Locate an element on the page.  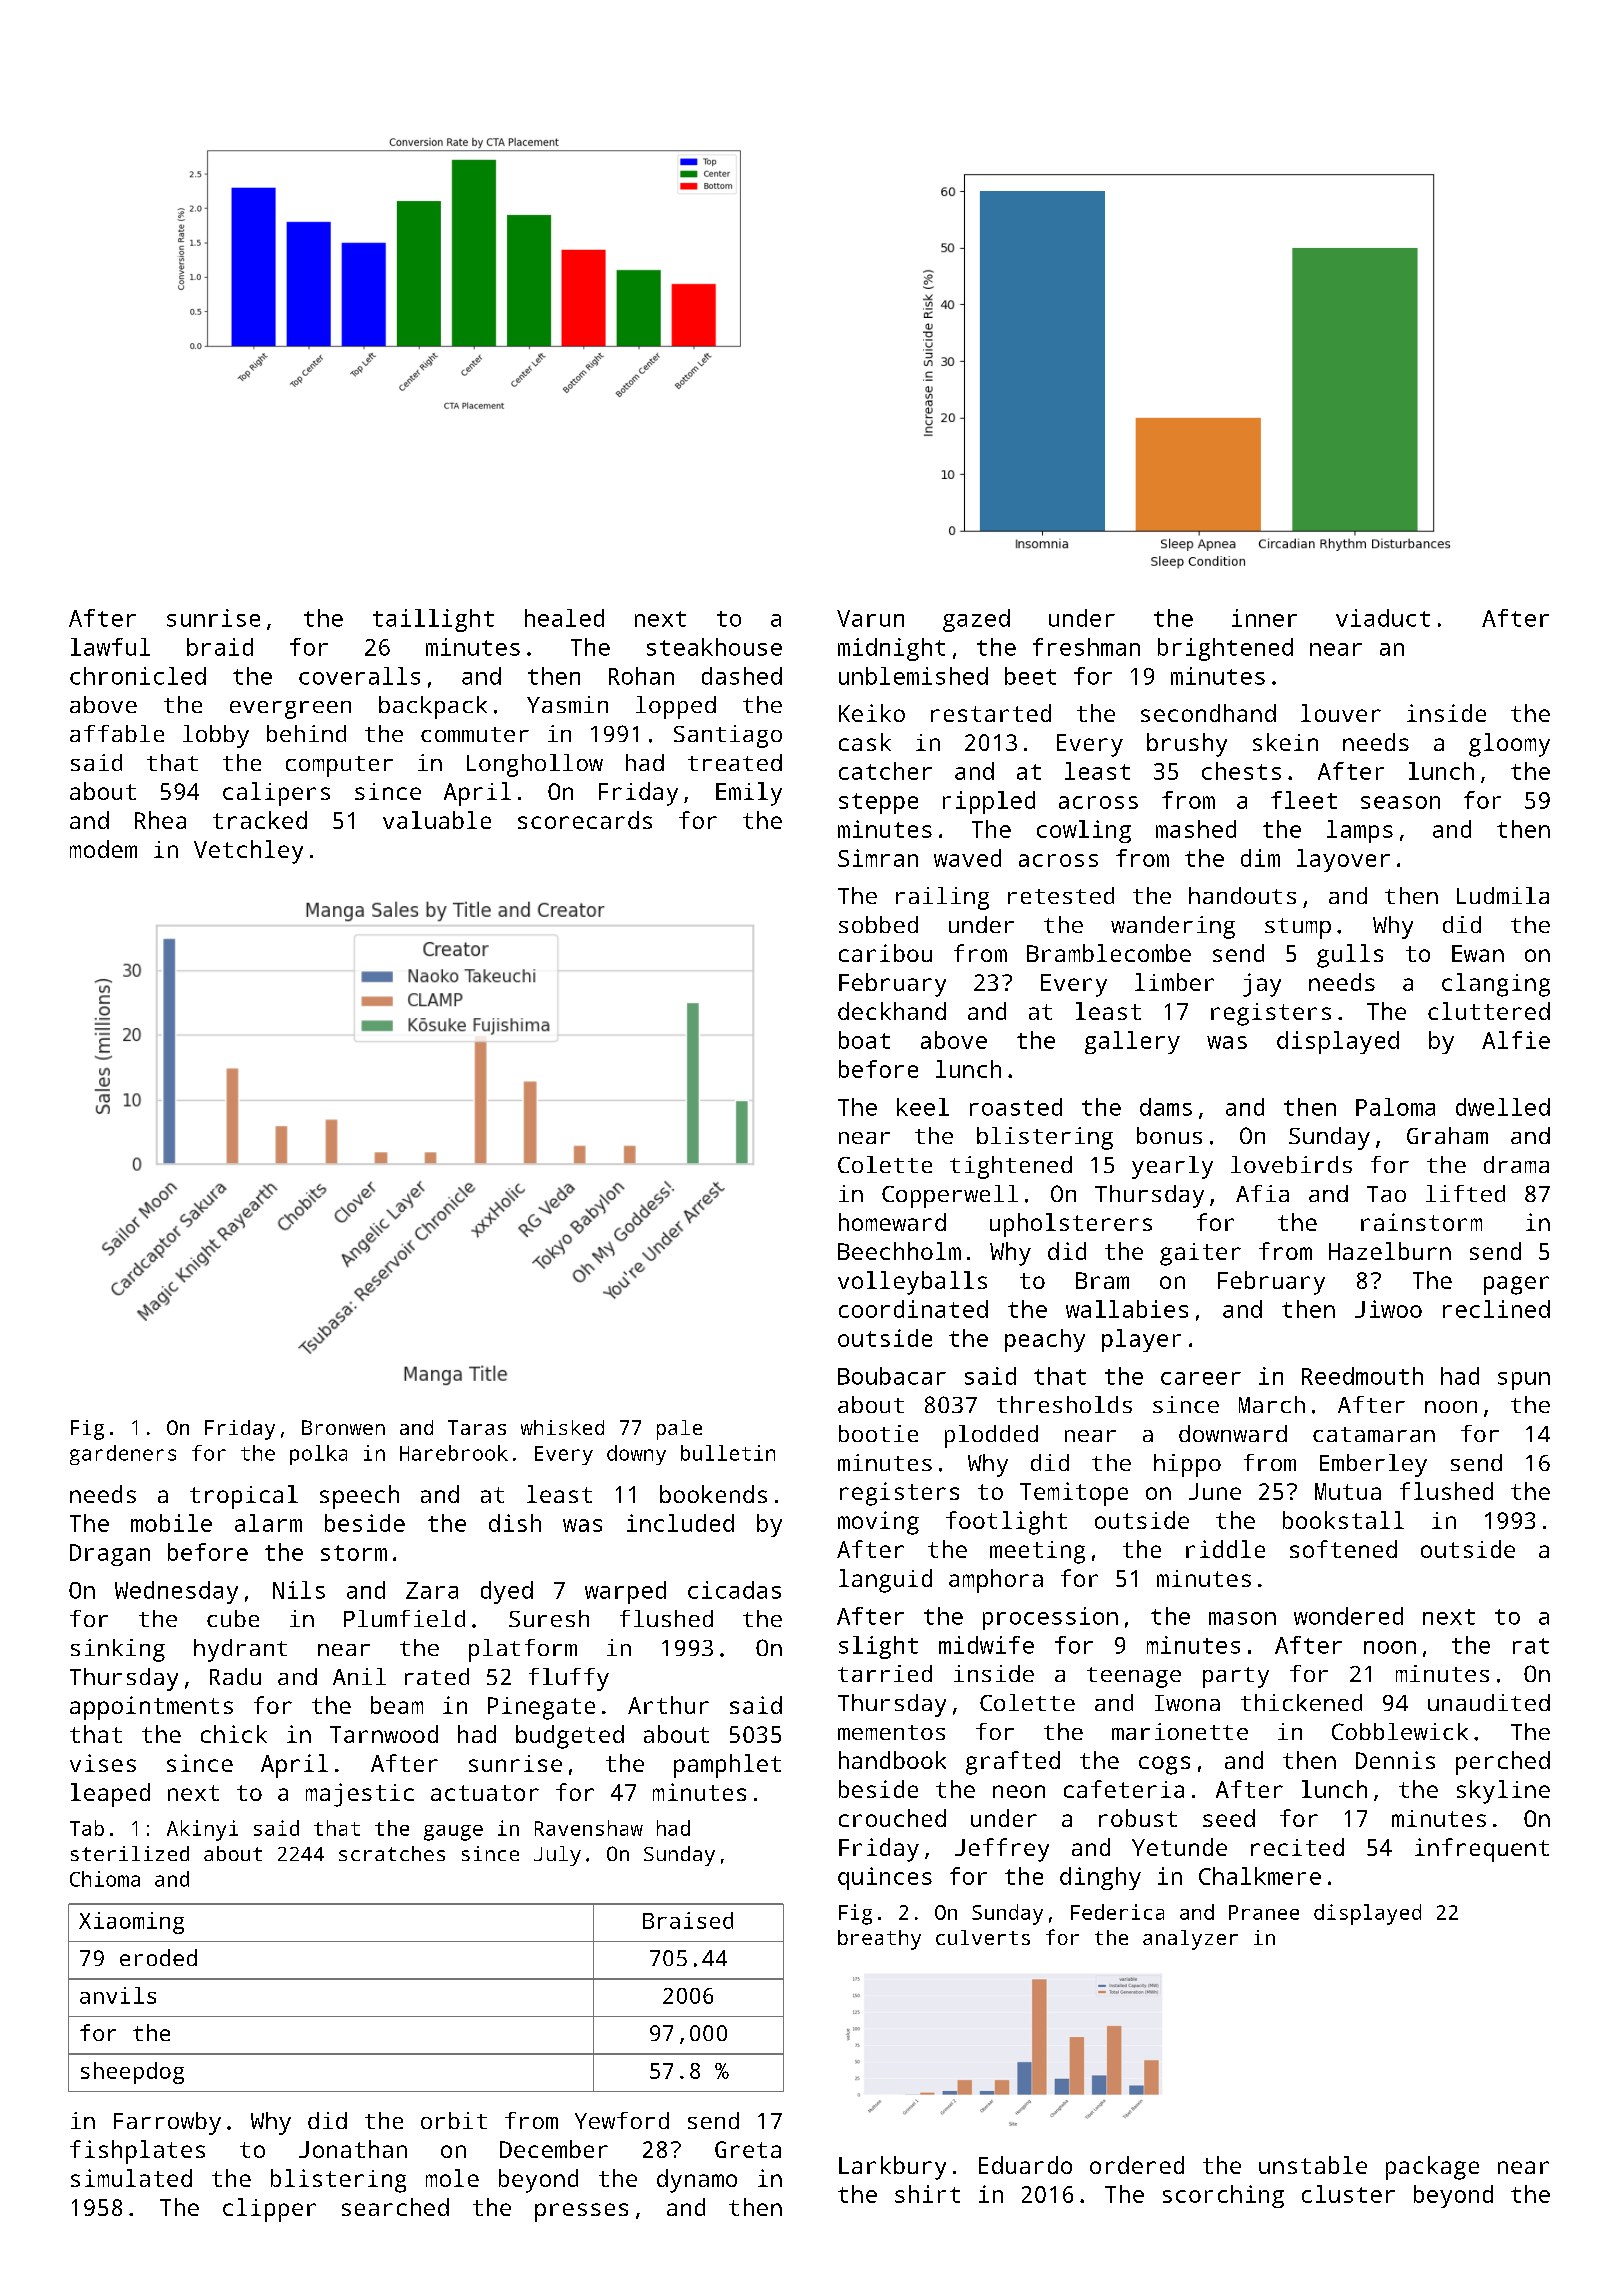
bookends is located at coordinates (713, 1494).
